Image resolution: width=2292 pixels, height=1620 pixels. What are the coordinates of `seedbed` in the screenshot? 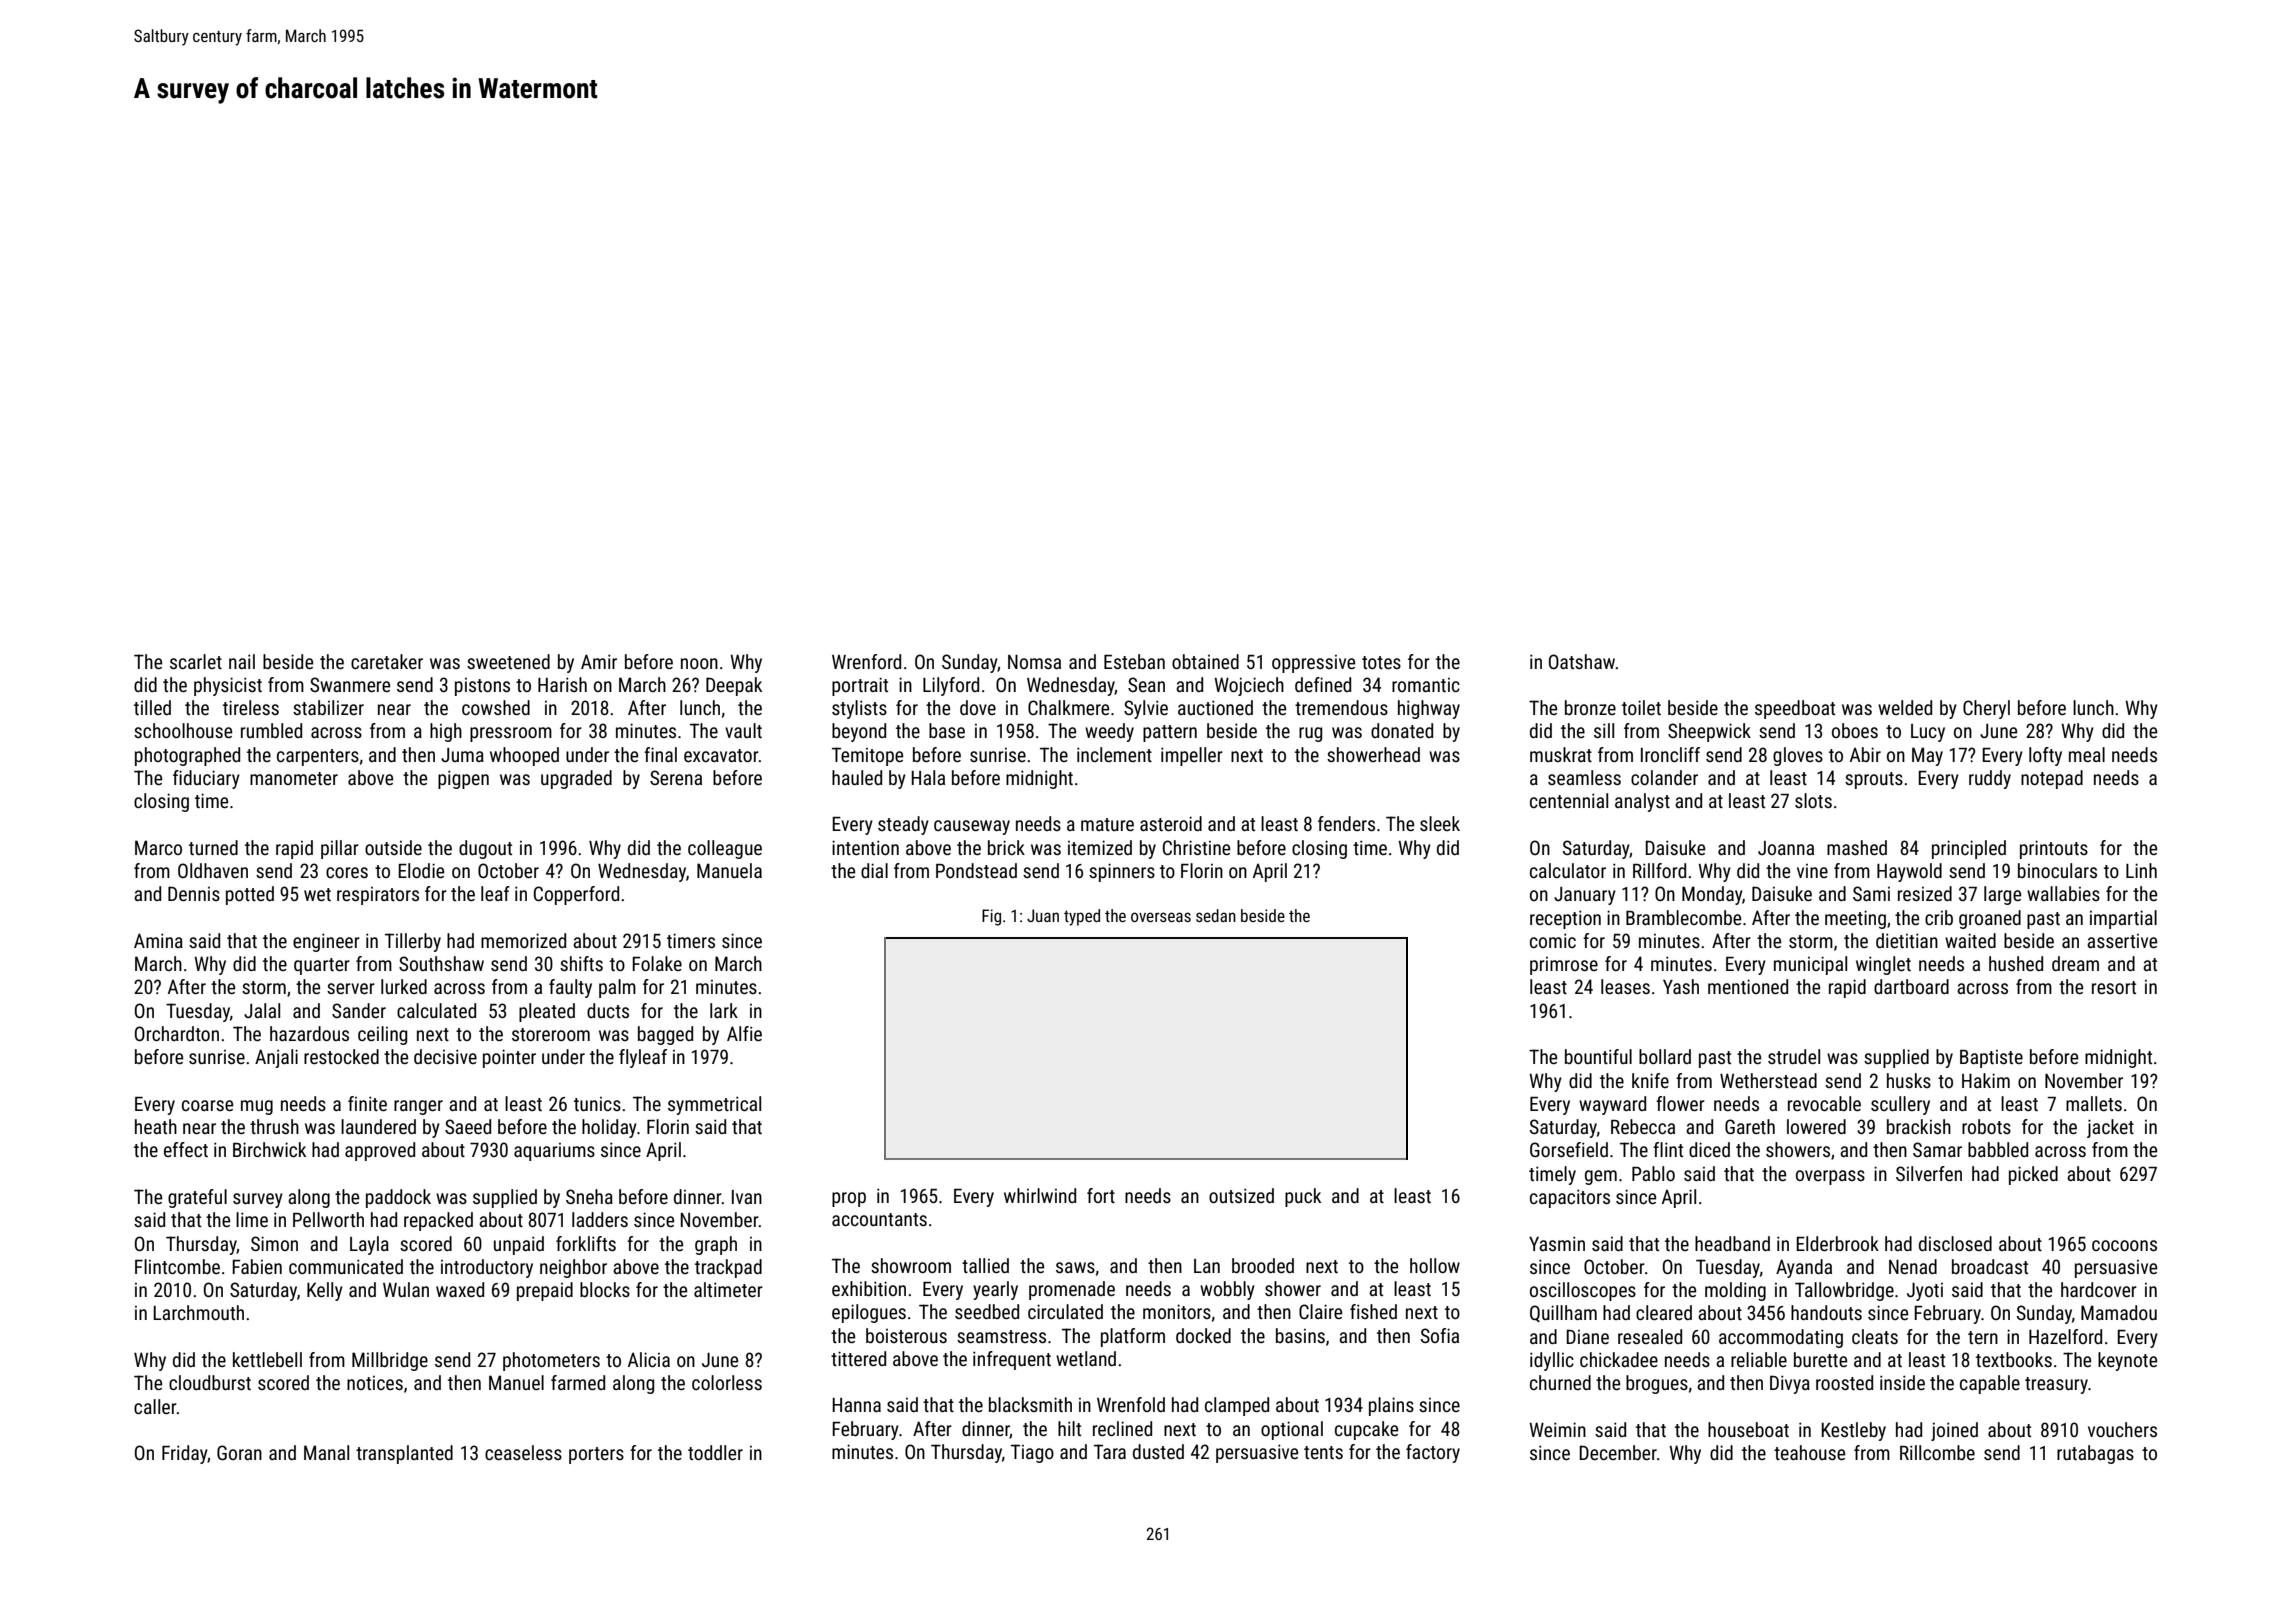 It's located at (987, 1311).
